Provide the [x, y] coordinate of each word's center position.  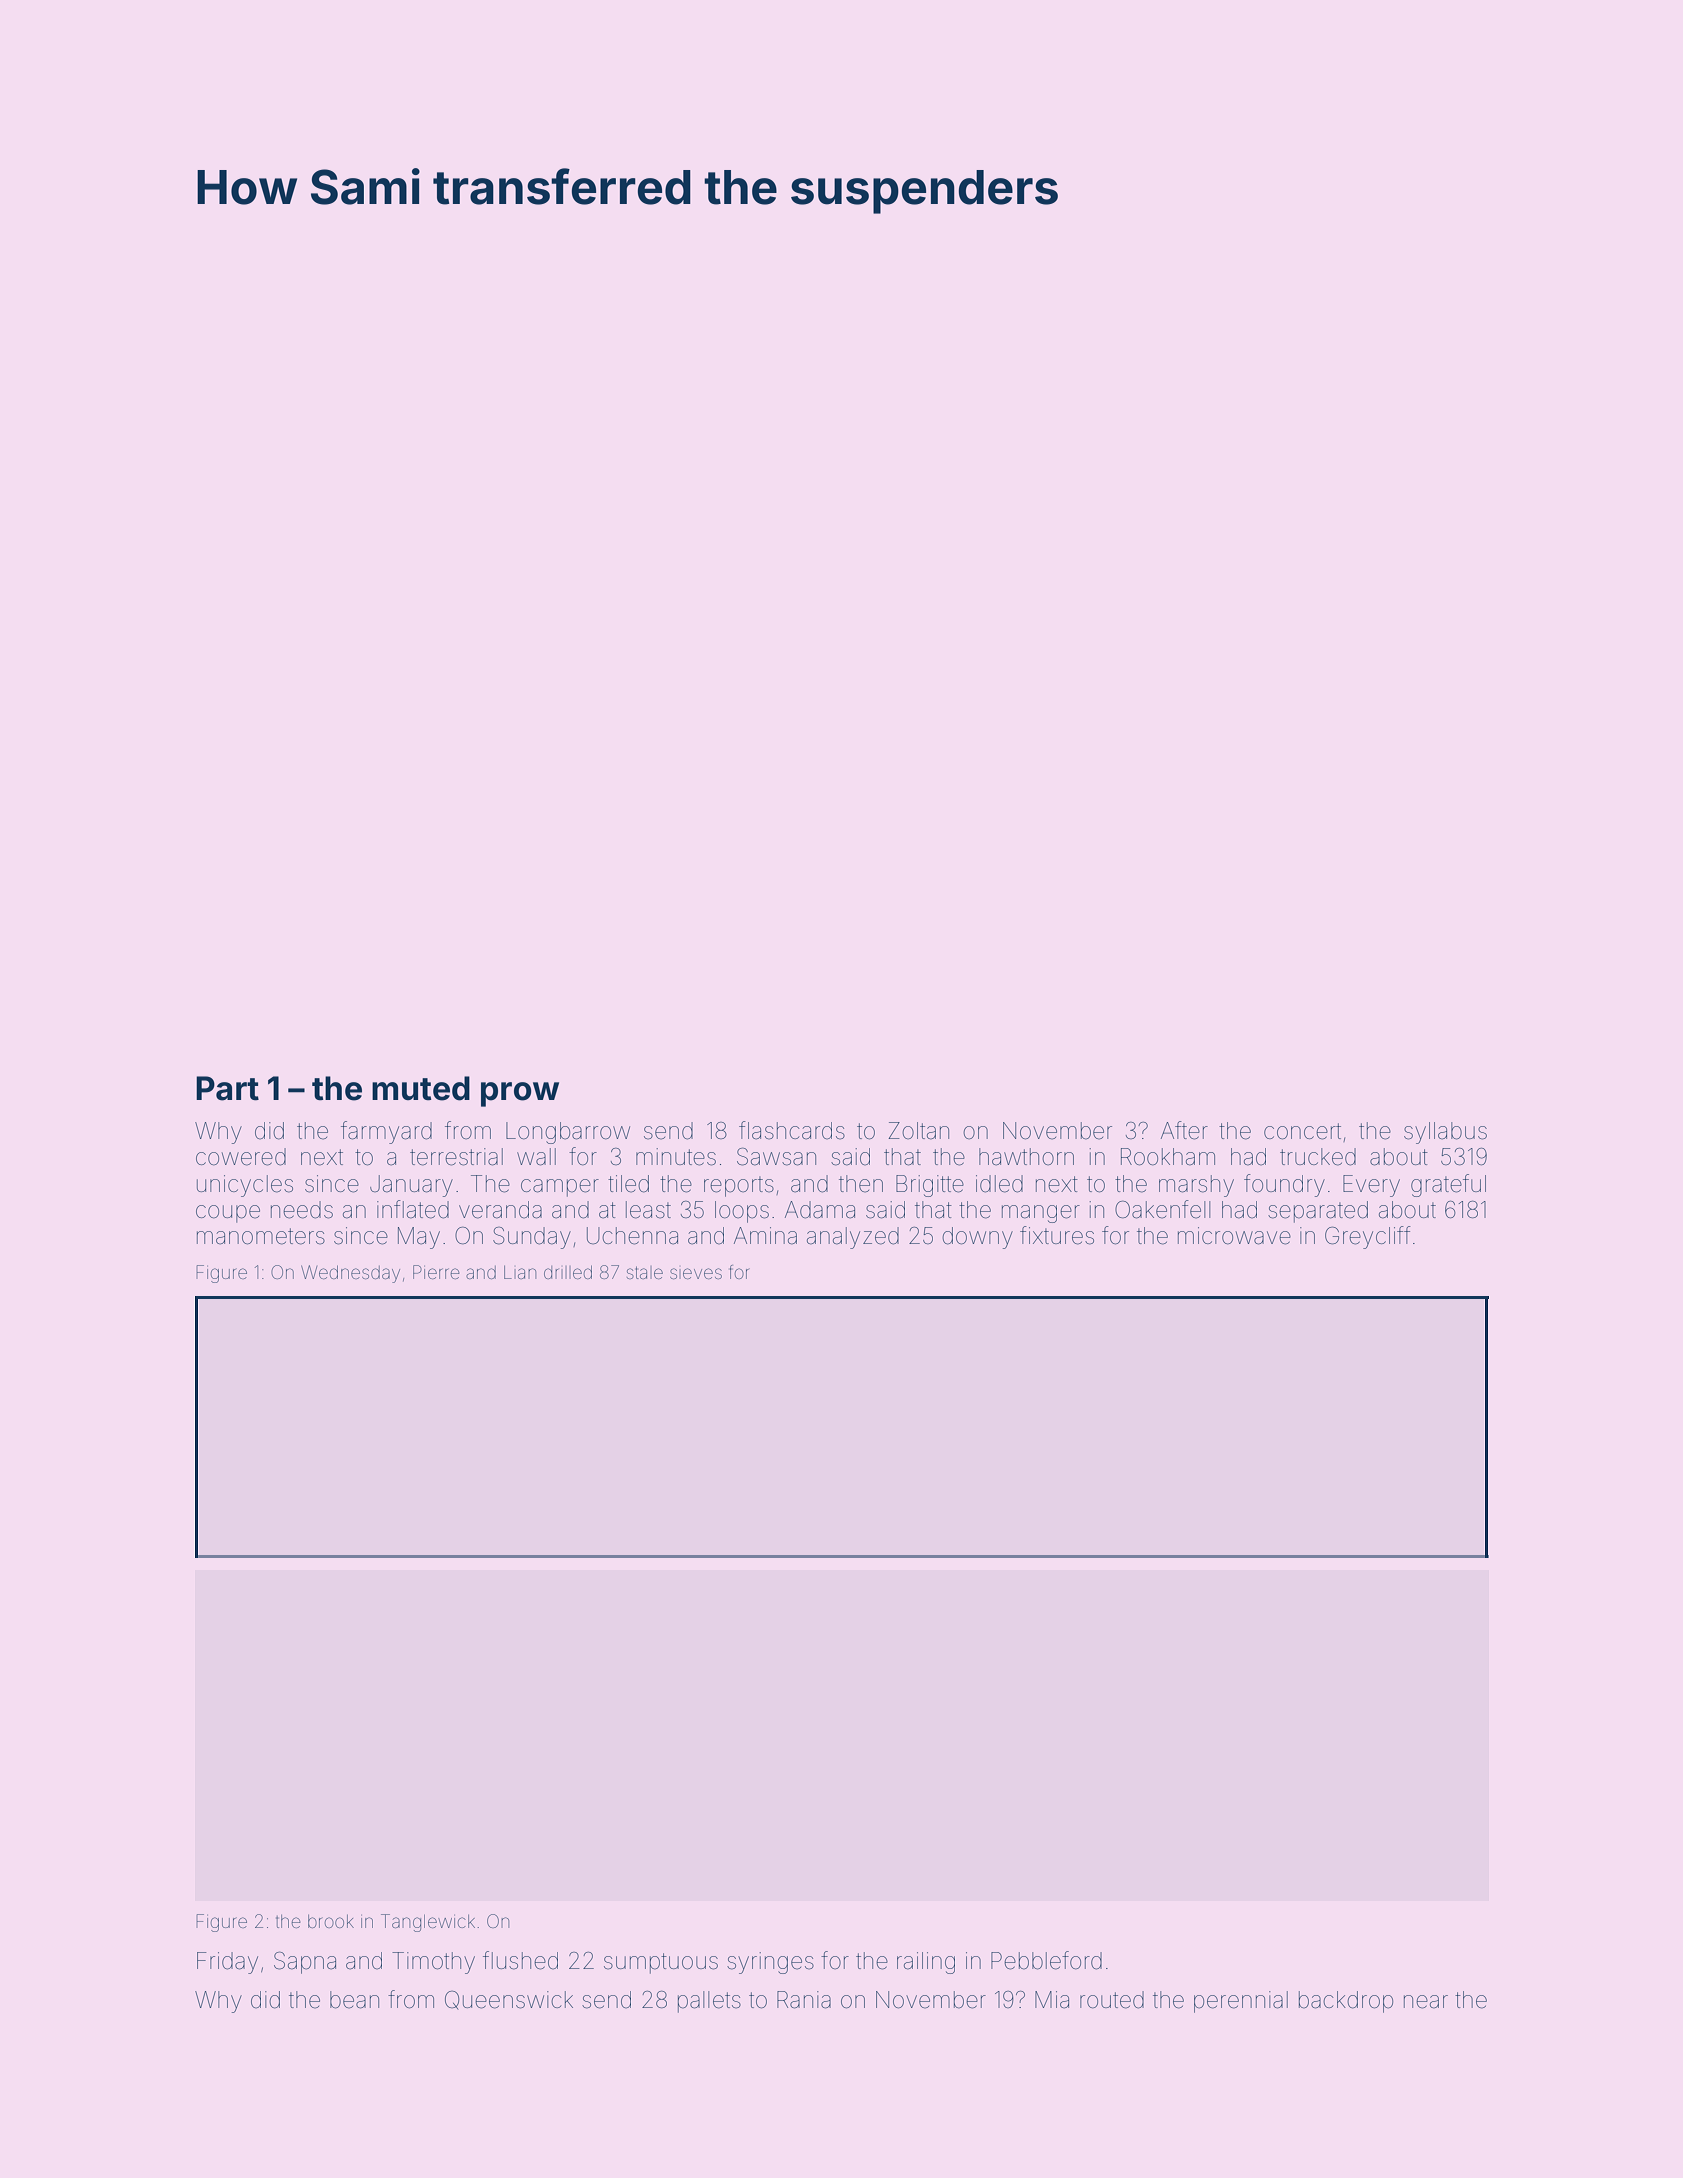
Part [227, 1088]
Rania [804, 2000]
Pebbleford [1046, 1960]
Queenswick [509, 2000]
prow [520, 1094]
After [1184, 1130]
